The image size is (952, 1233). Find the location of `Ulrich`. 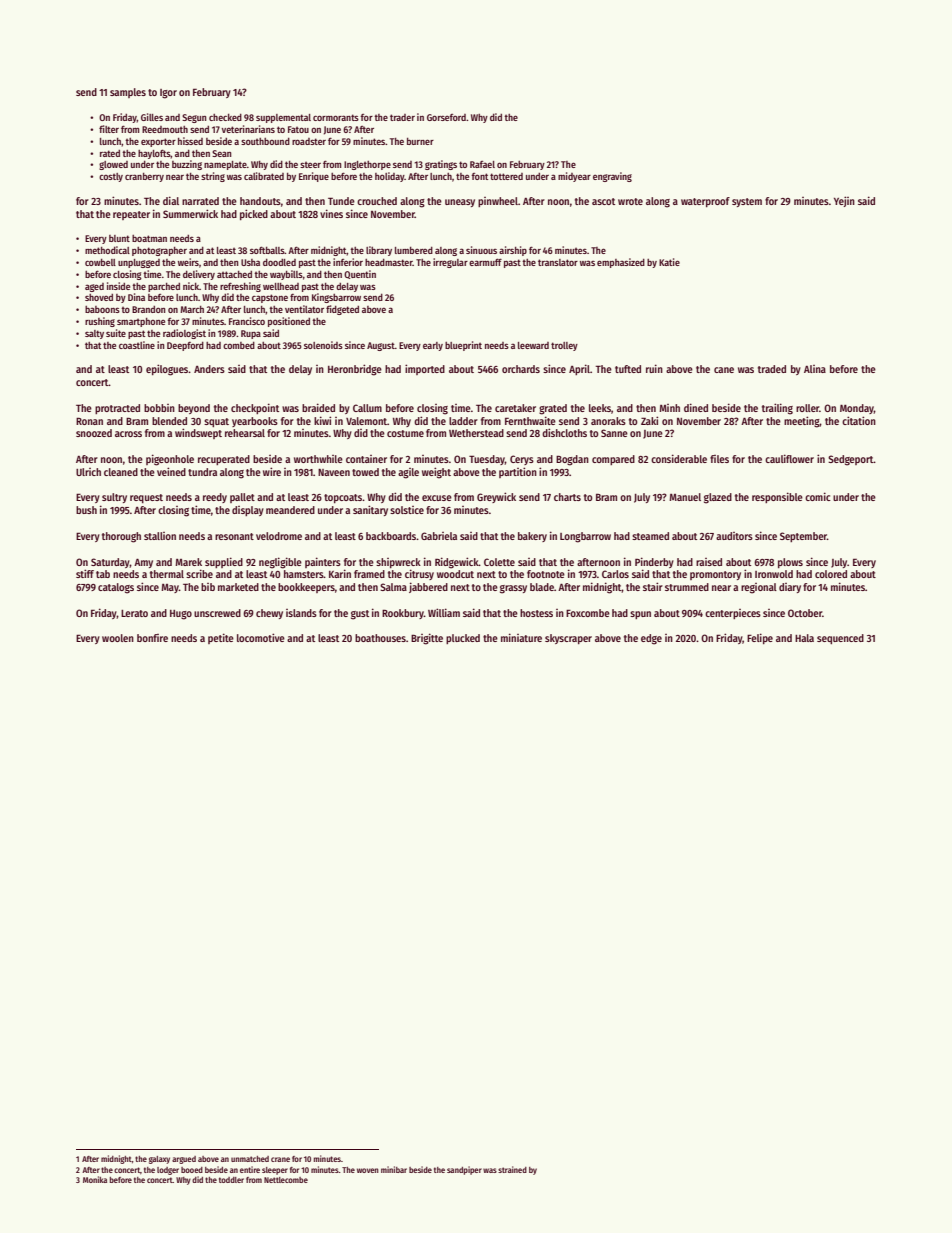

Ulrich is located at coordinates (88, 472).
